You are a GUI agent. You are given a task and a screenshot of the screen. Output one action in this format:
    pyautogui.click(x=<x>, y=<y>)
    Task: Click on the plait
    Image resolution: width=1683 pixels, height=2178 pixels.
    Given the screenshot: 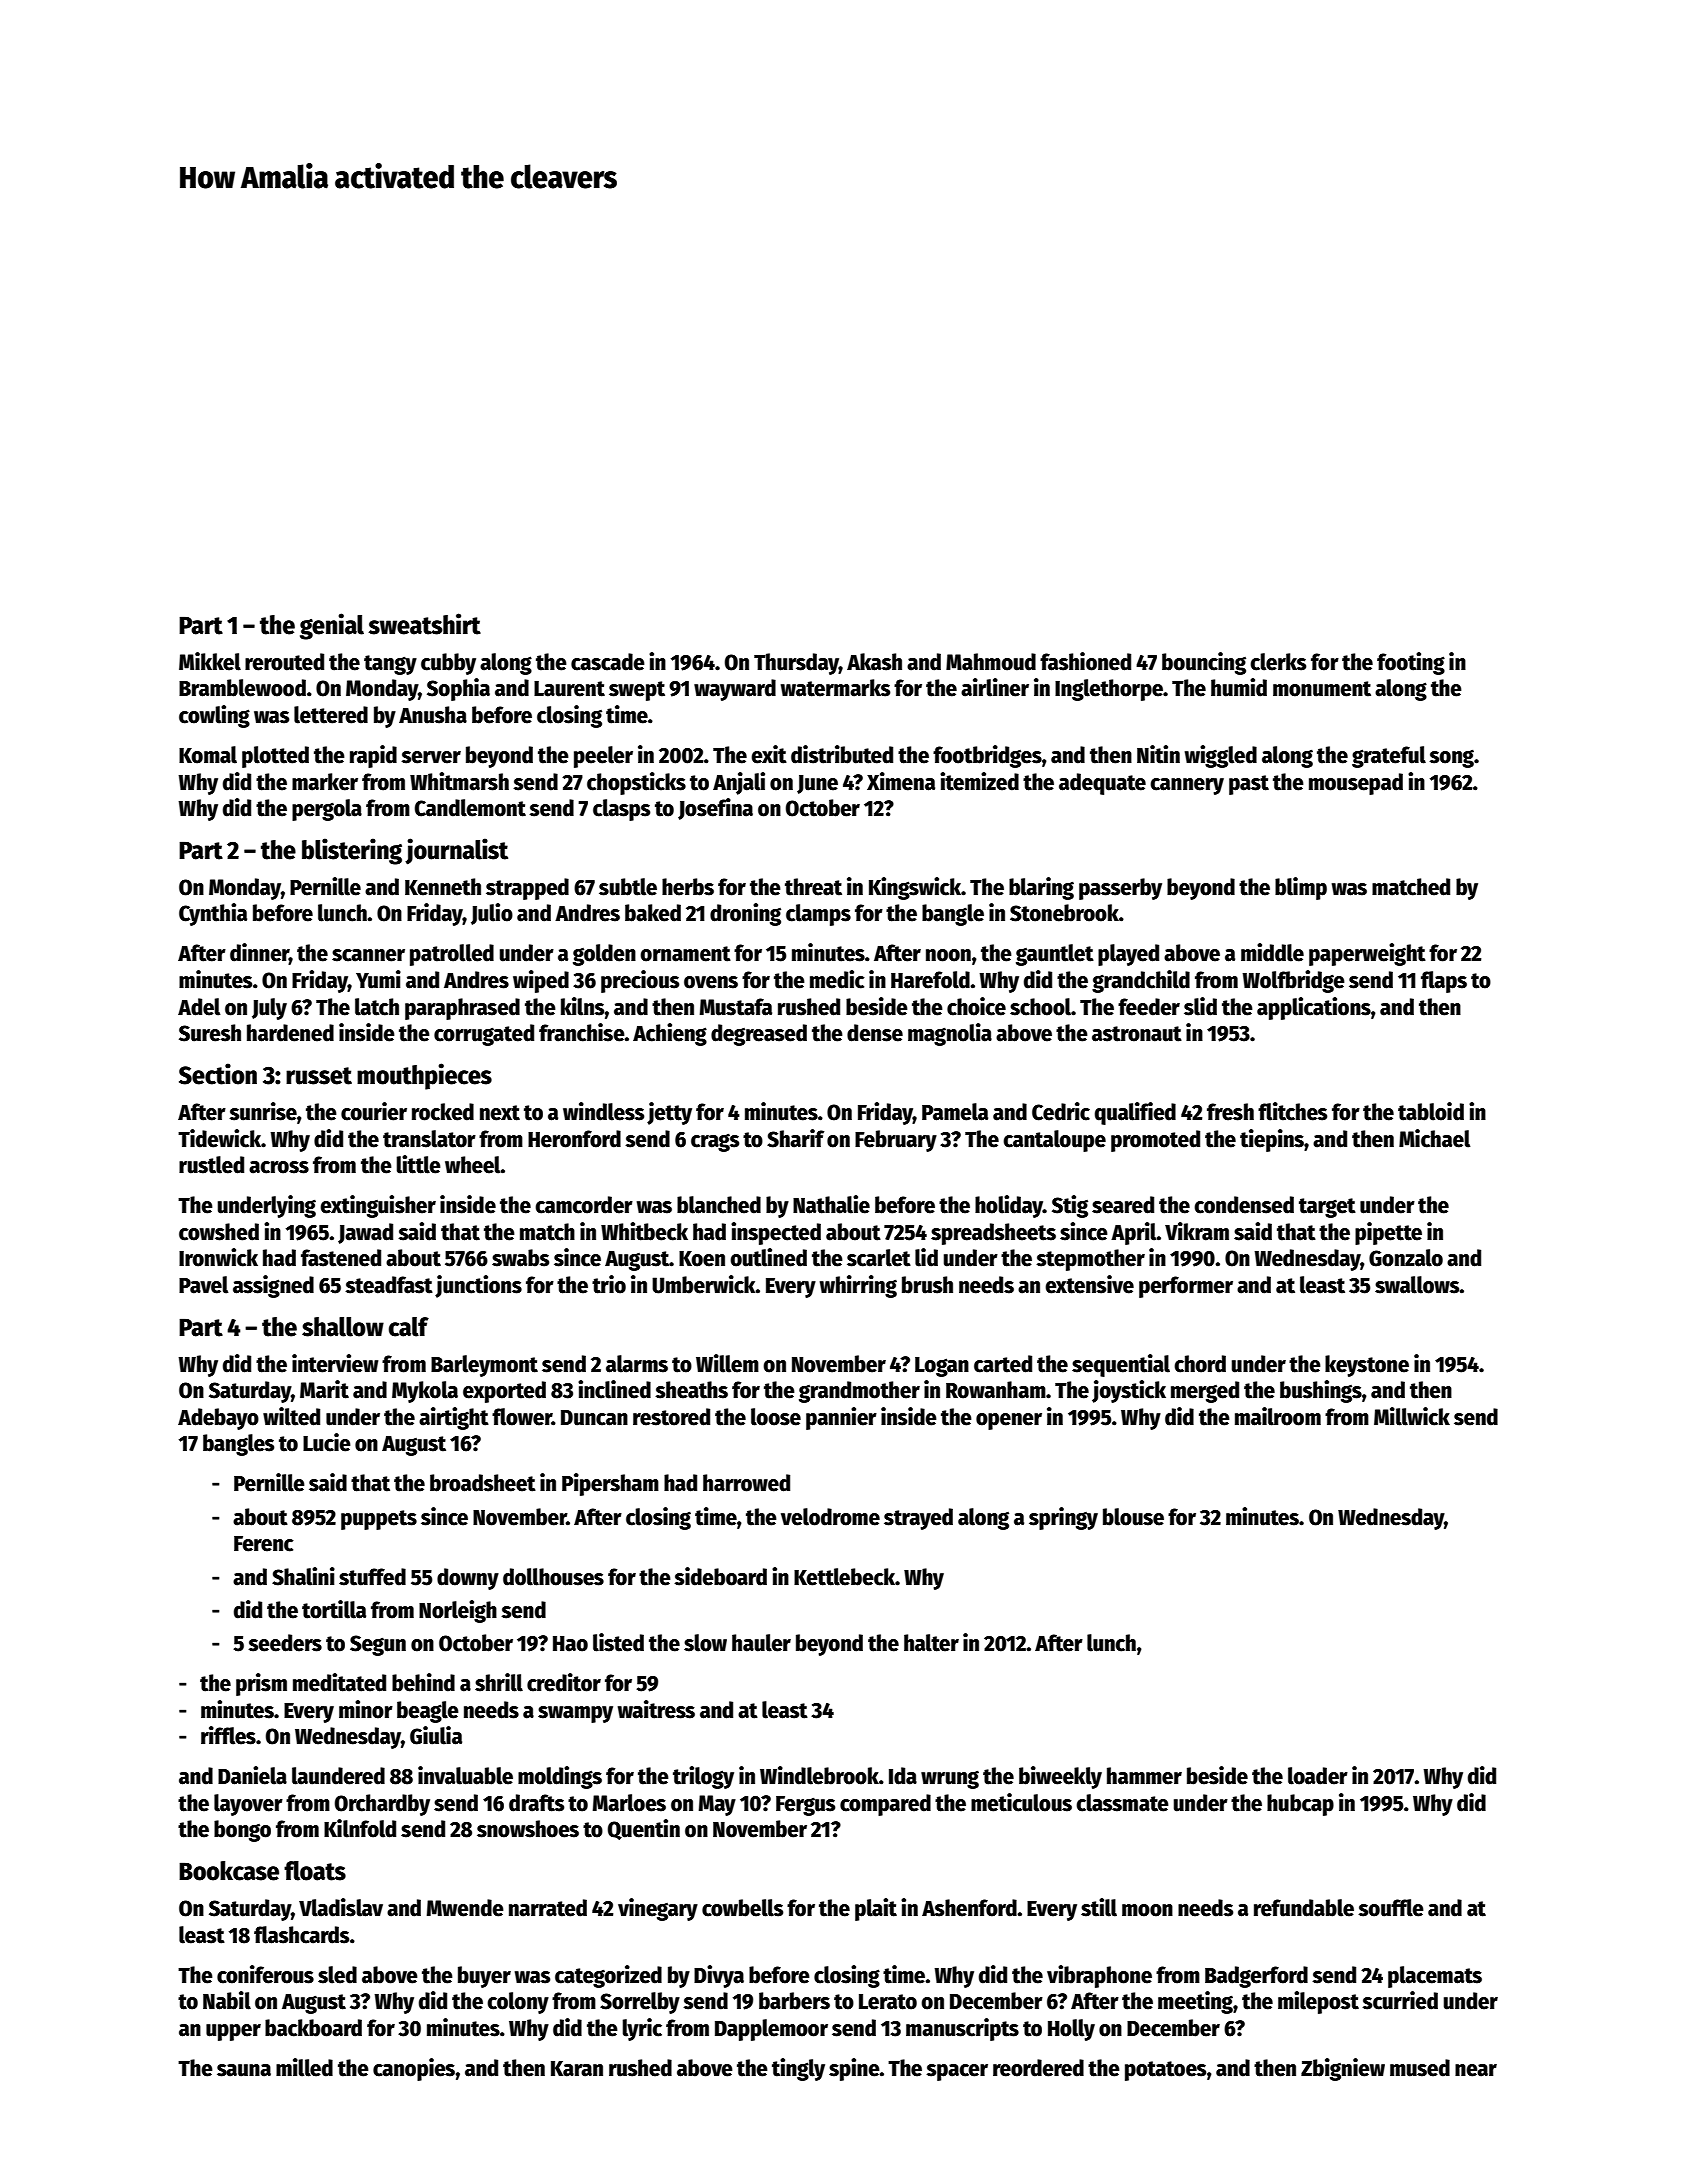 What is the action you would take?
    pyautogui.click(x=876, y=1909)
